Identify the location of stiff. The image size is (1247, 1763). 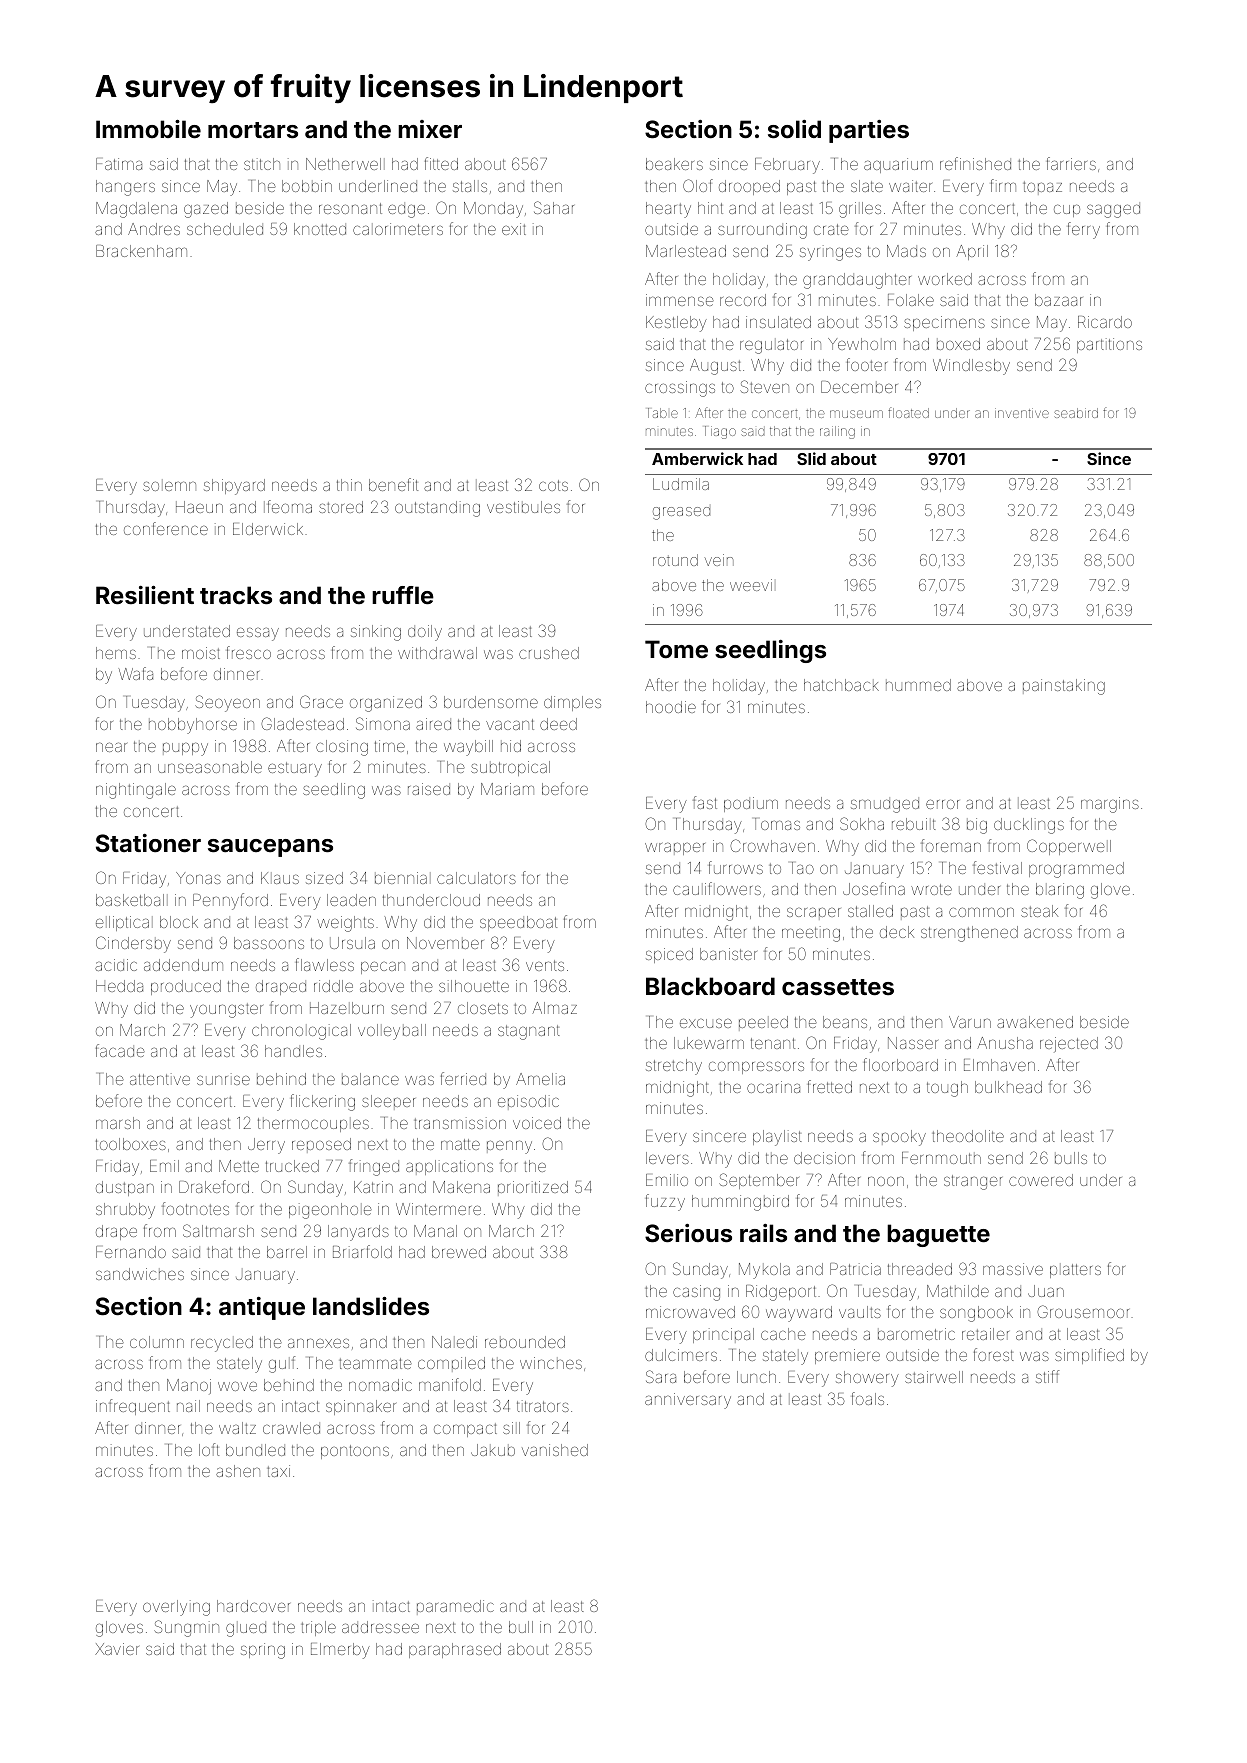
(1047, 1376).
